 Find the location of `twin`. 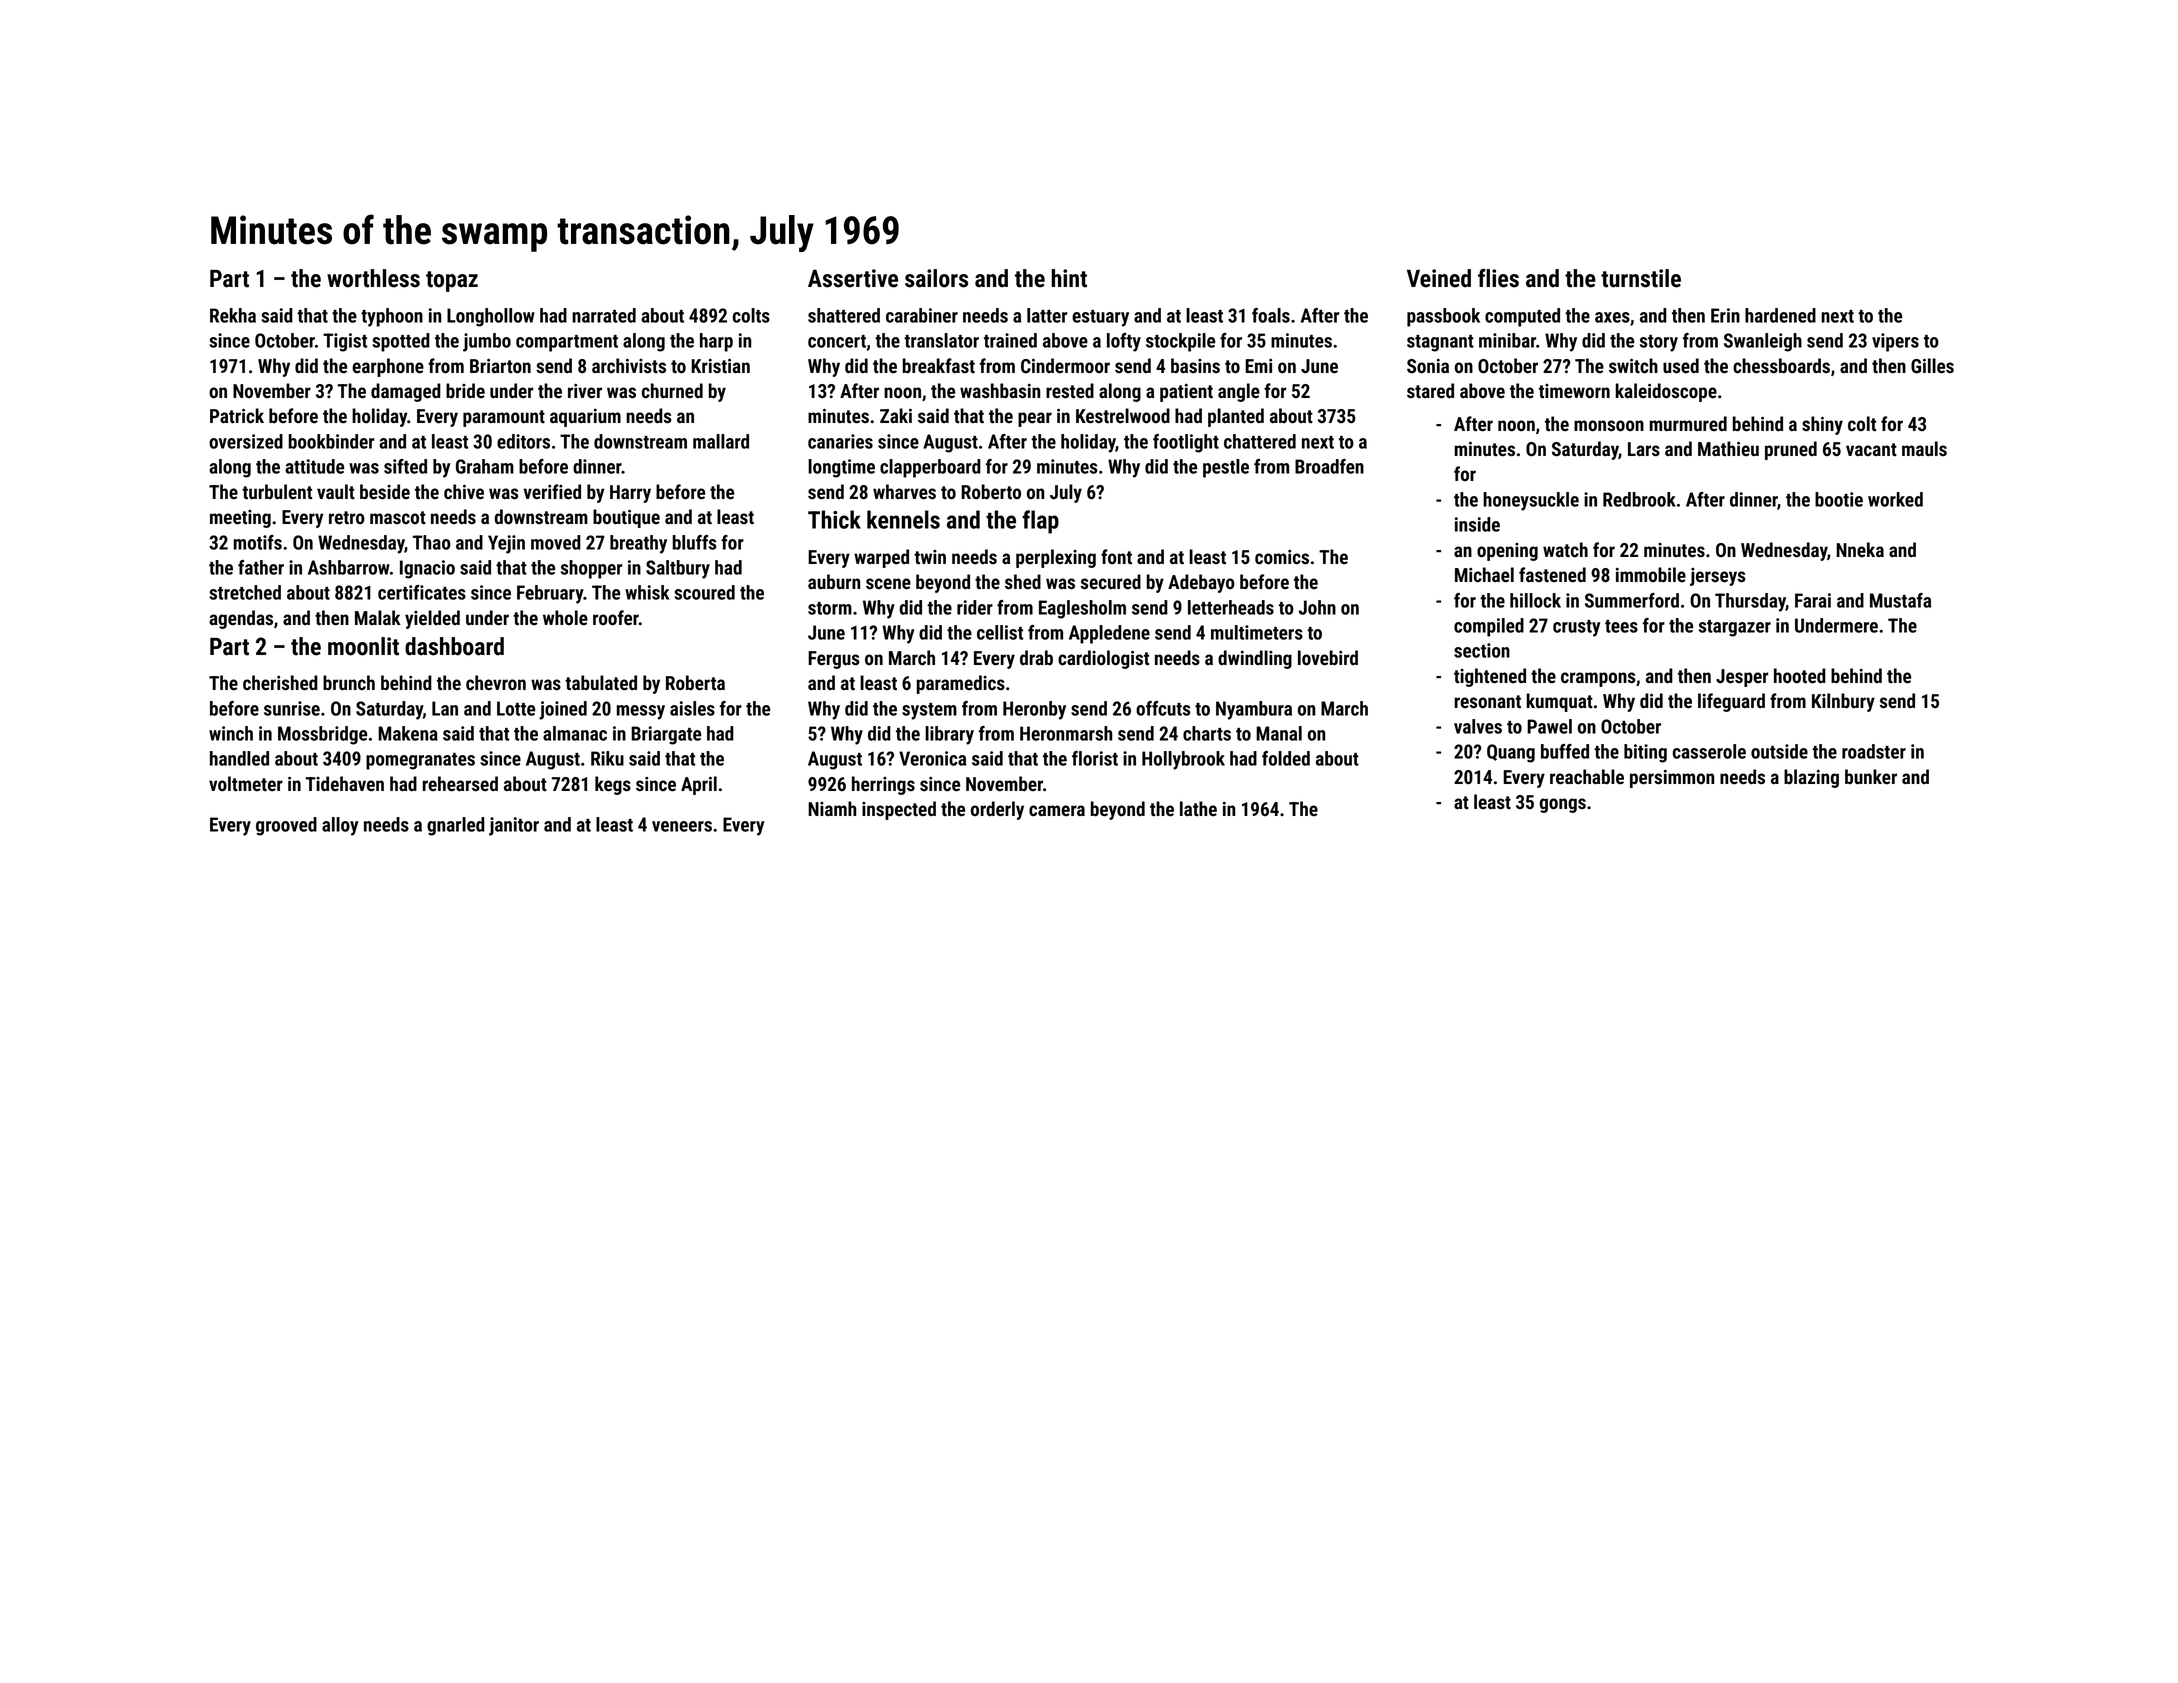

twin is located at coordinates (930, 557).
